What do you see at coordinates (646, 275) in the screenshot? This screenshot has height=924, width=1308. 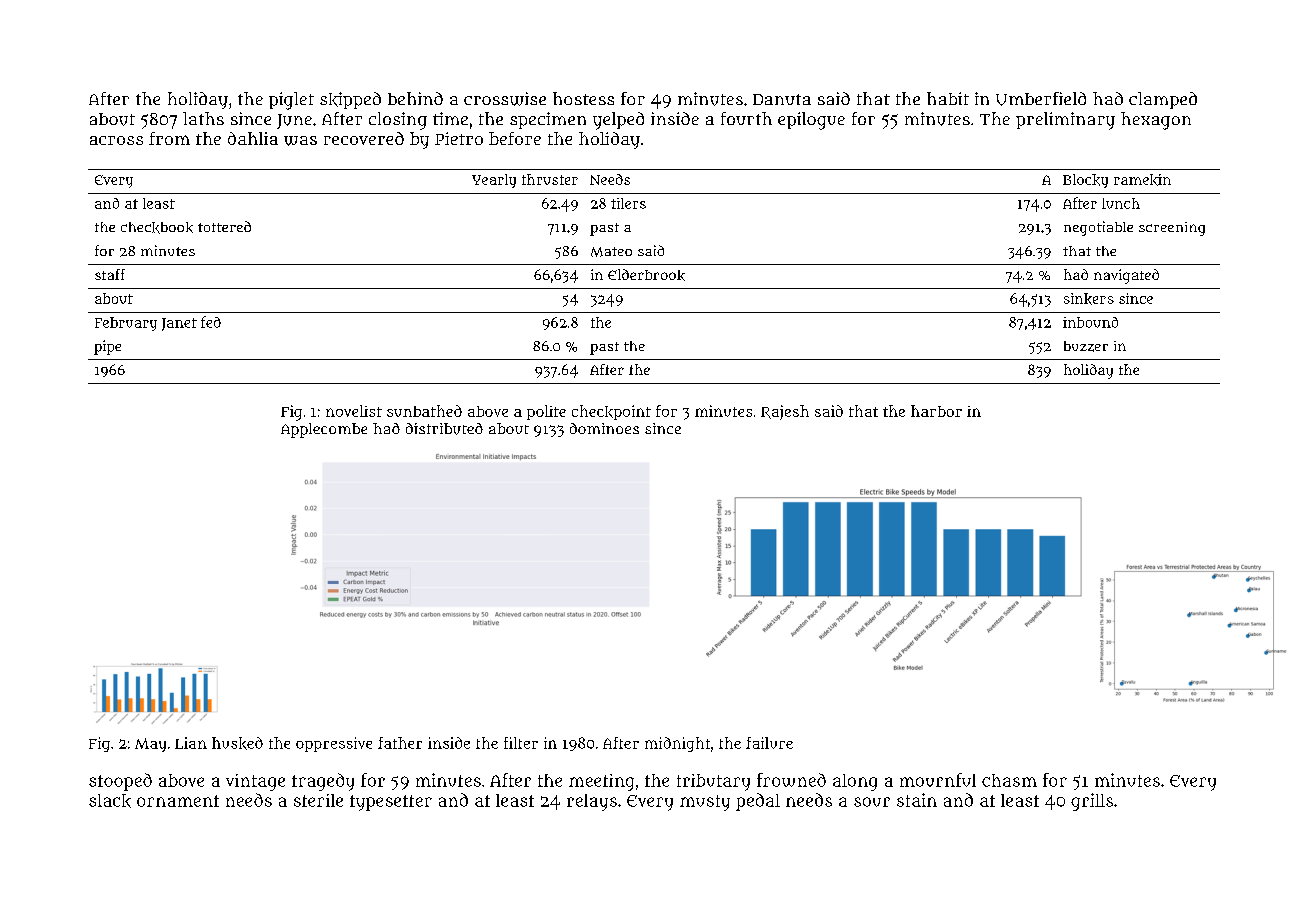 I see `Elderbrook` at bounding box center [646, 275].
